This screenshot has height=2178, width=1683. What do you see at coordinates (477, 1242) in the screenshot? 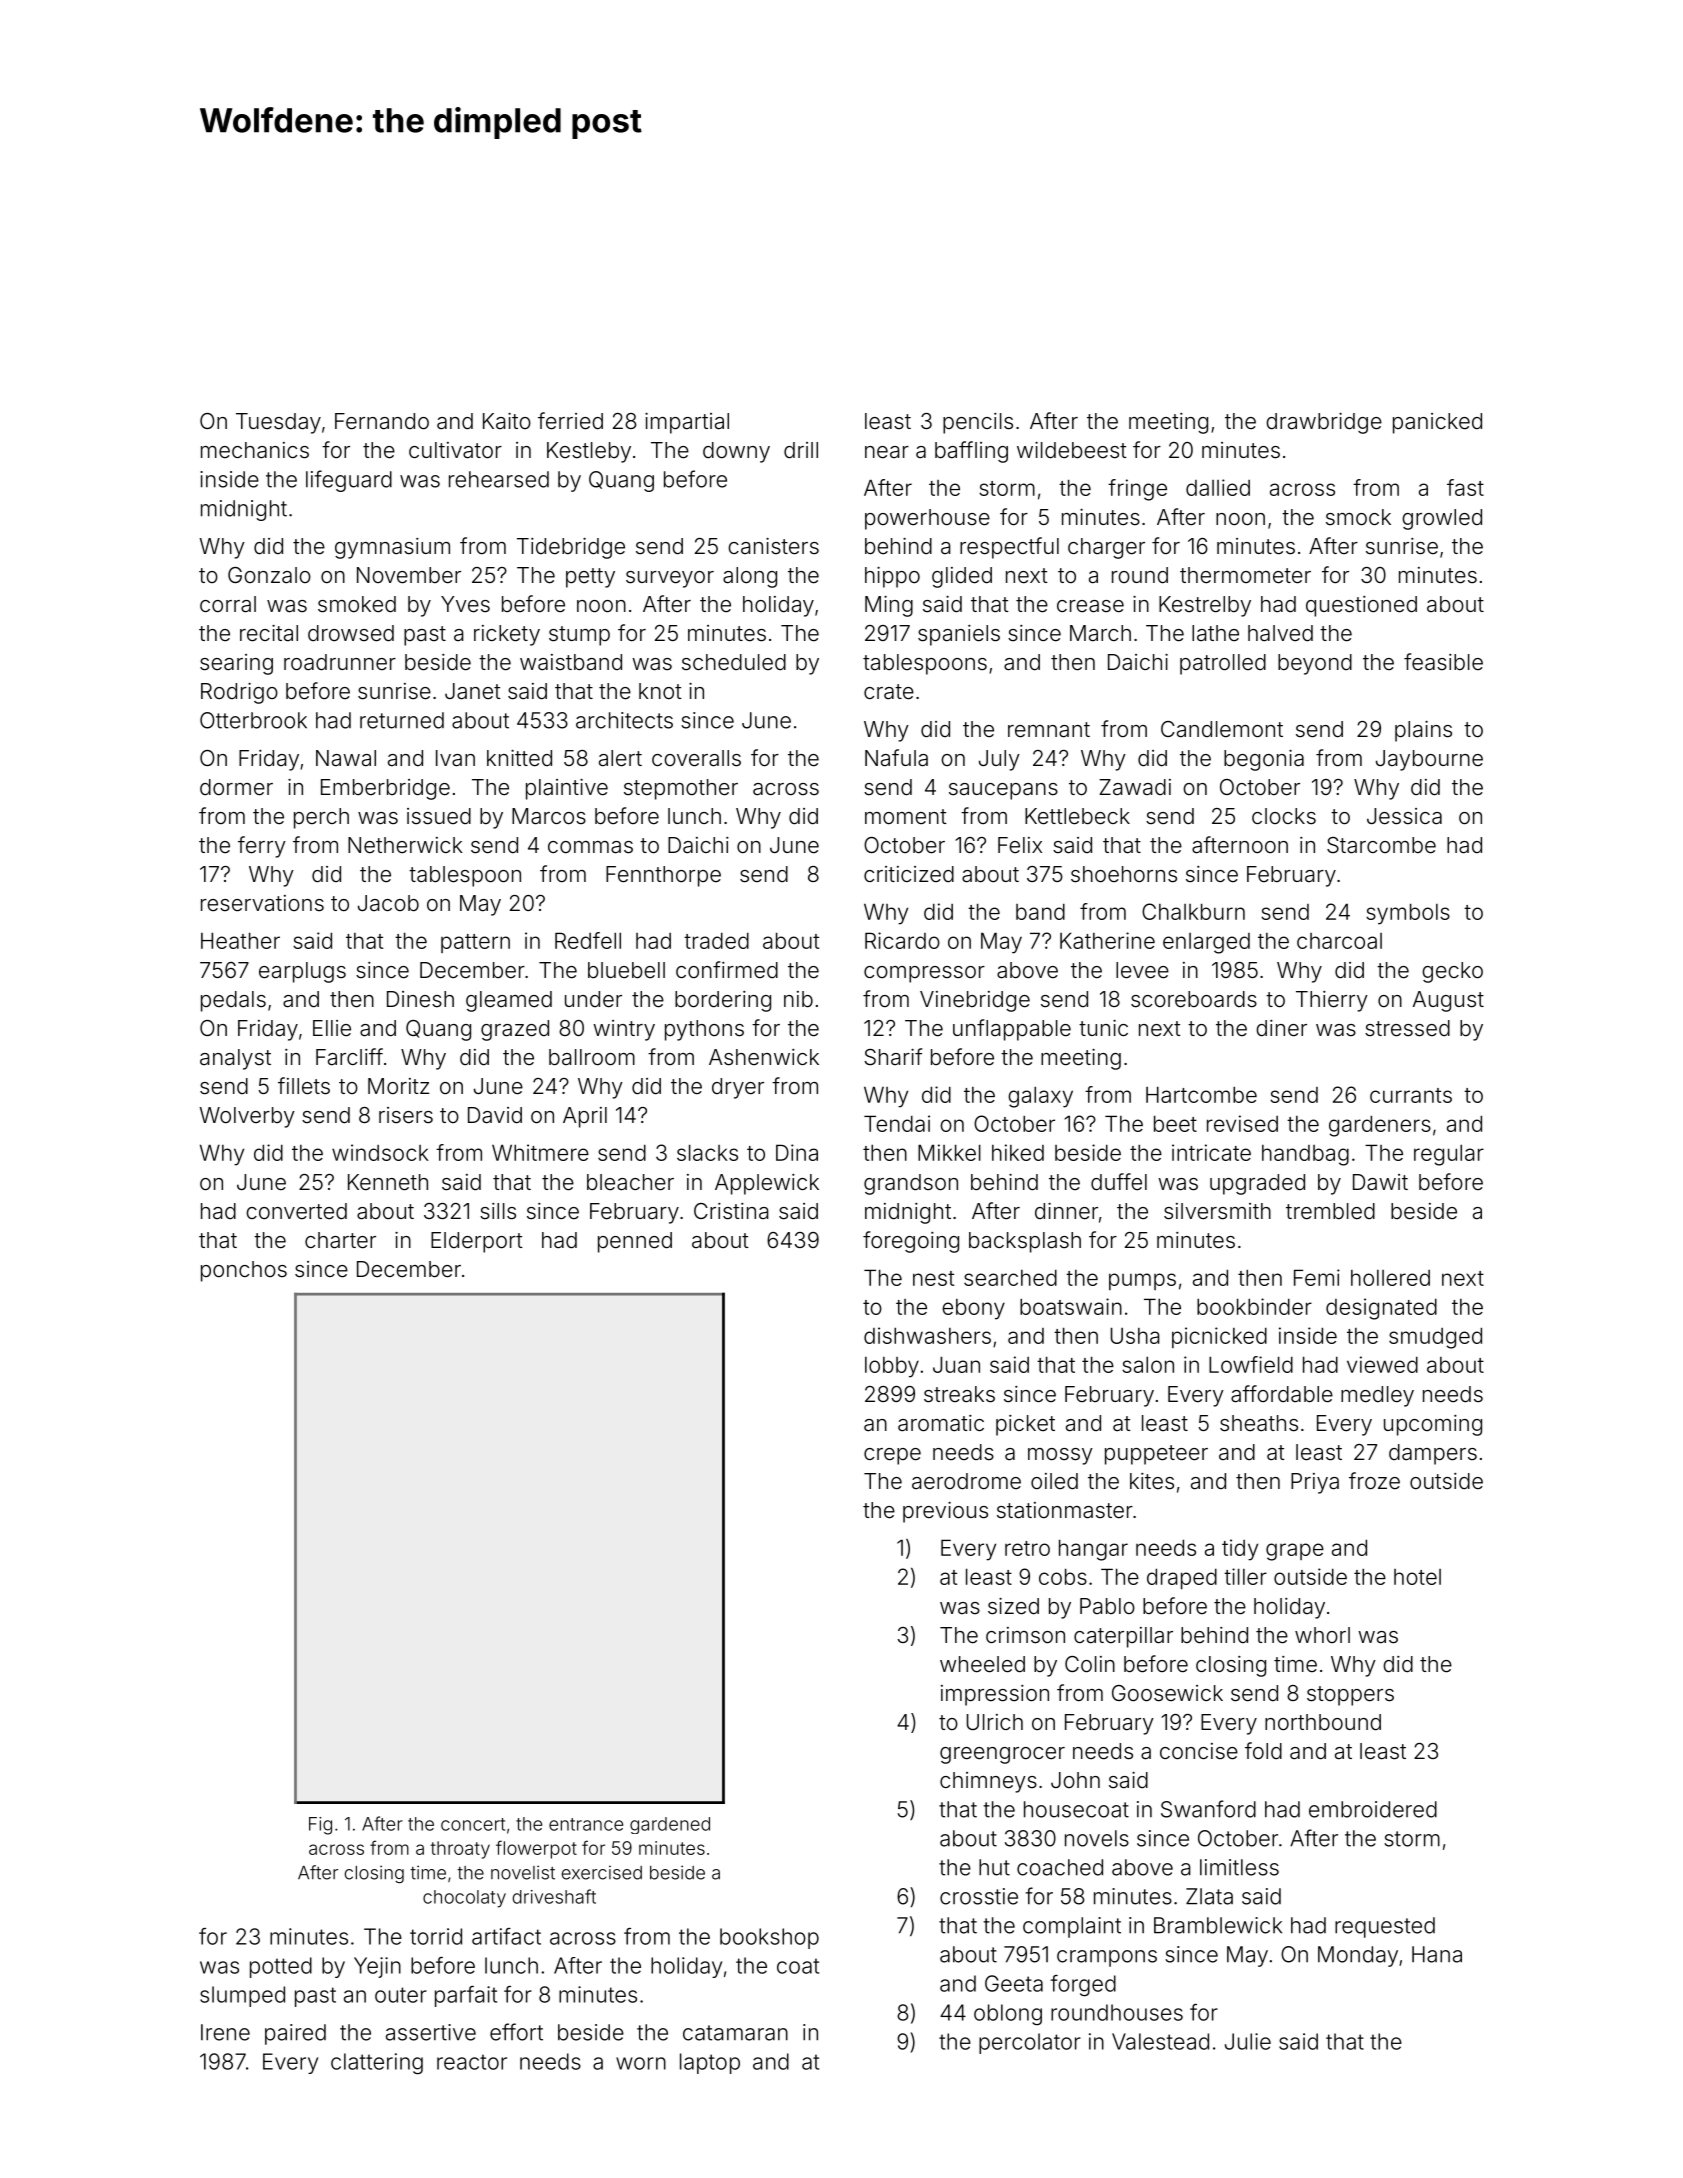
I see `Elderport` at bounding box center [477, 1242].
